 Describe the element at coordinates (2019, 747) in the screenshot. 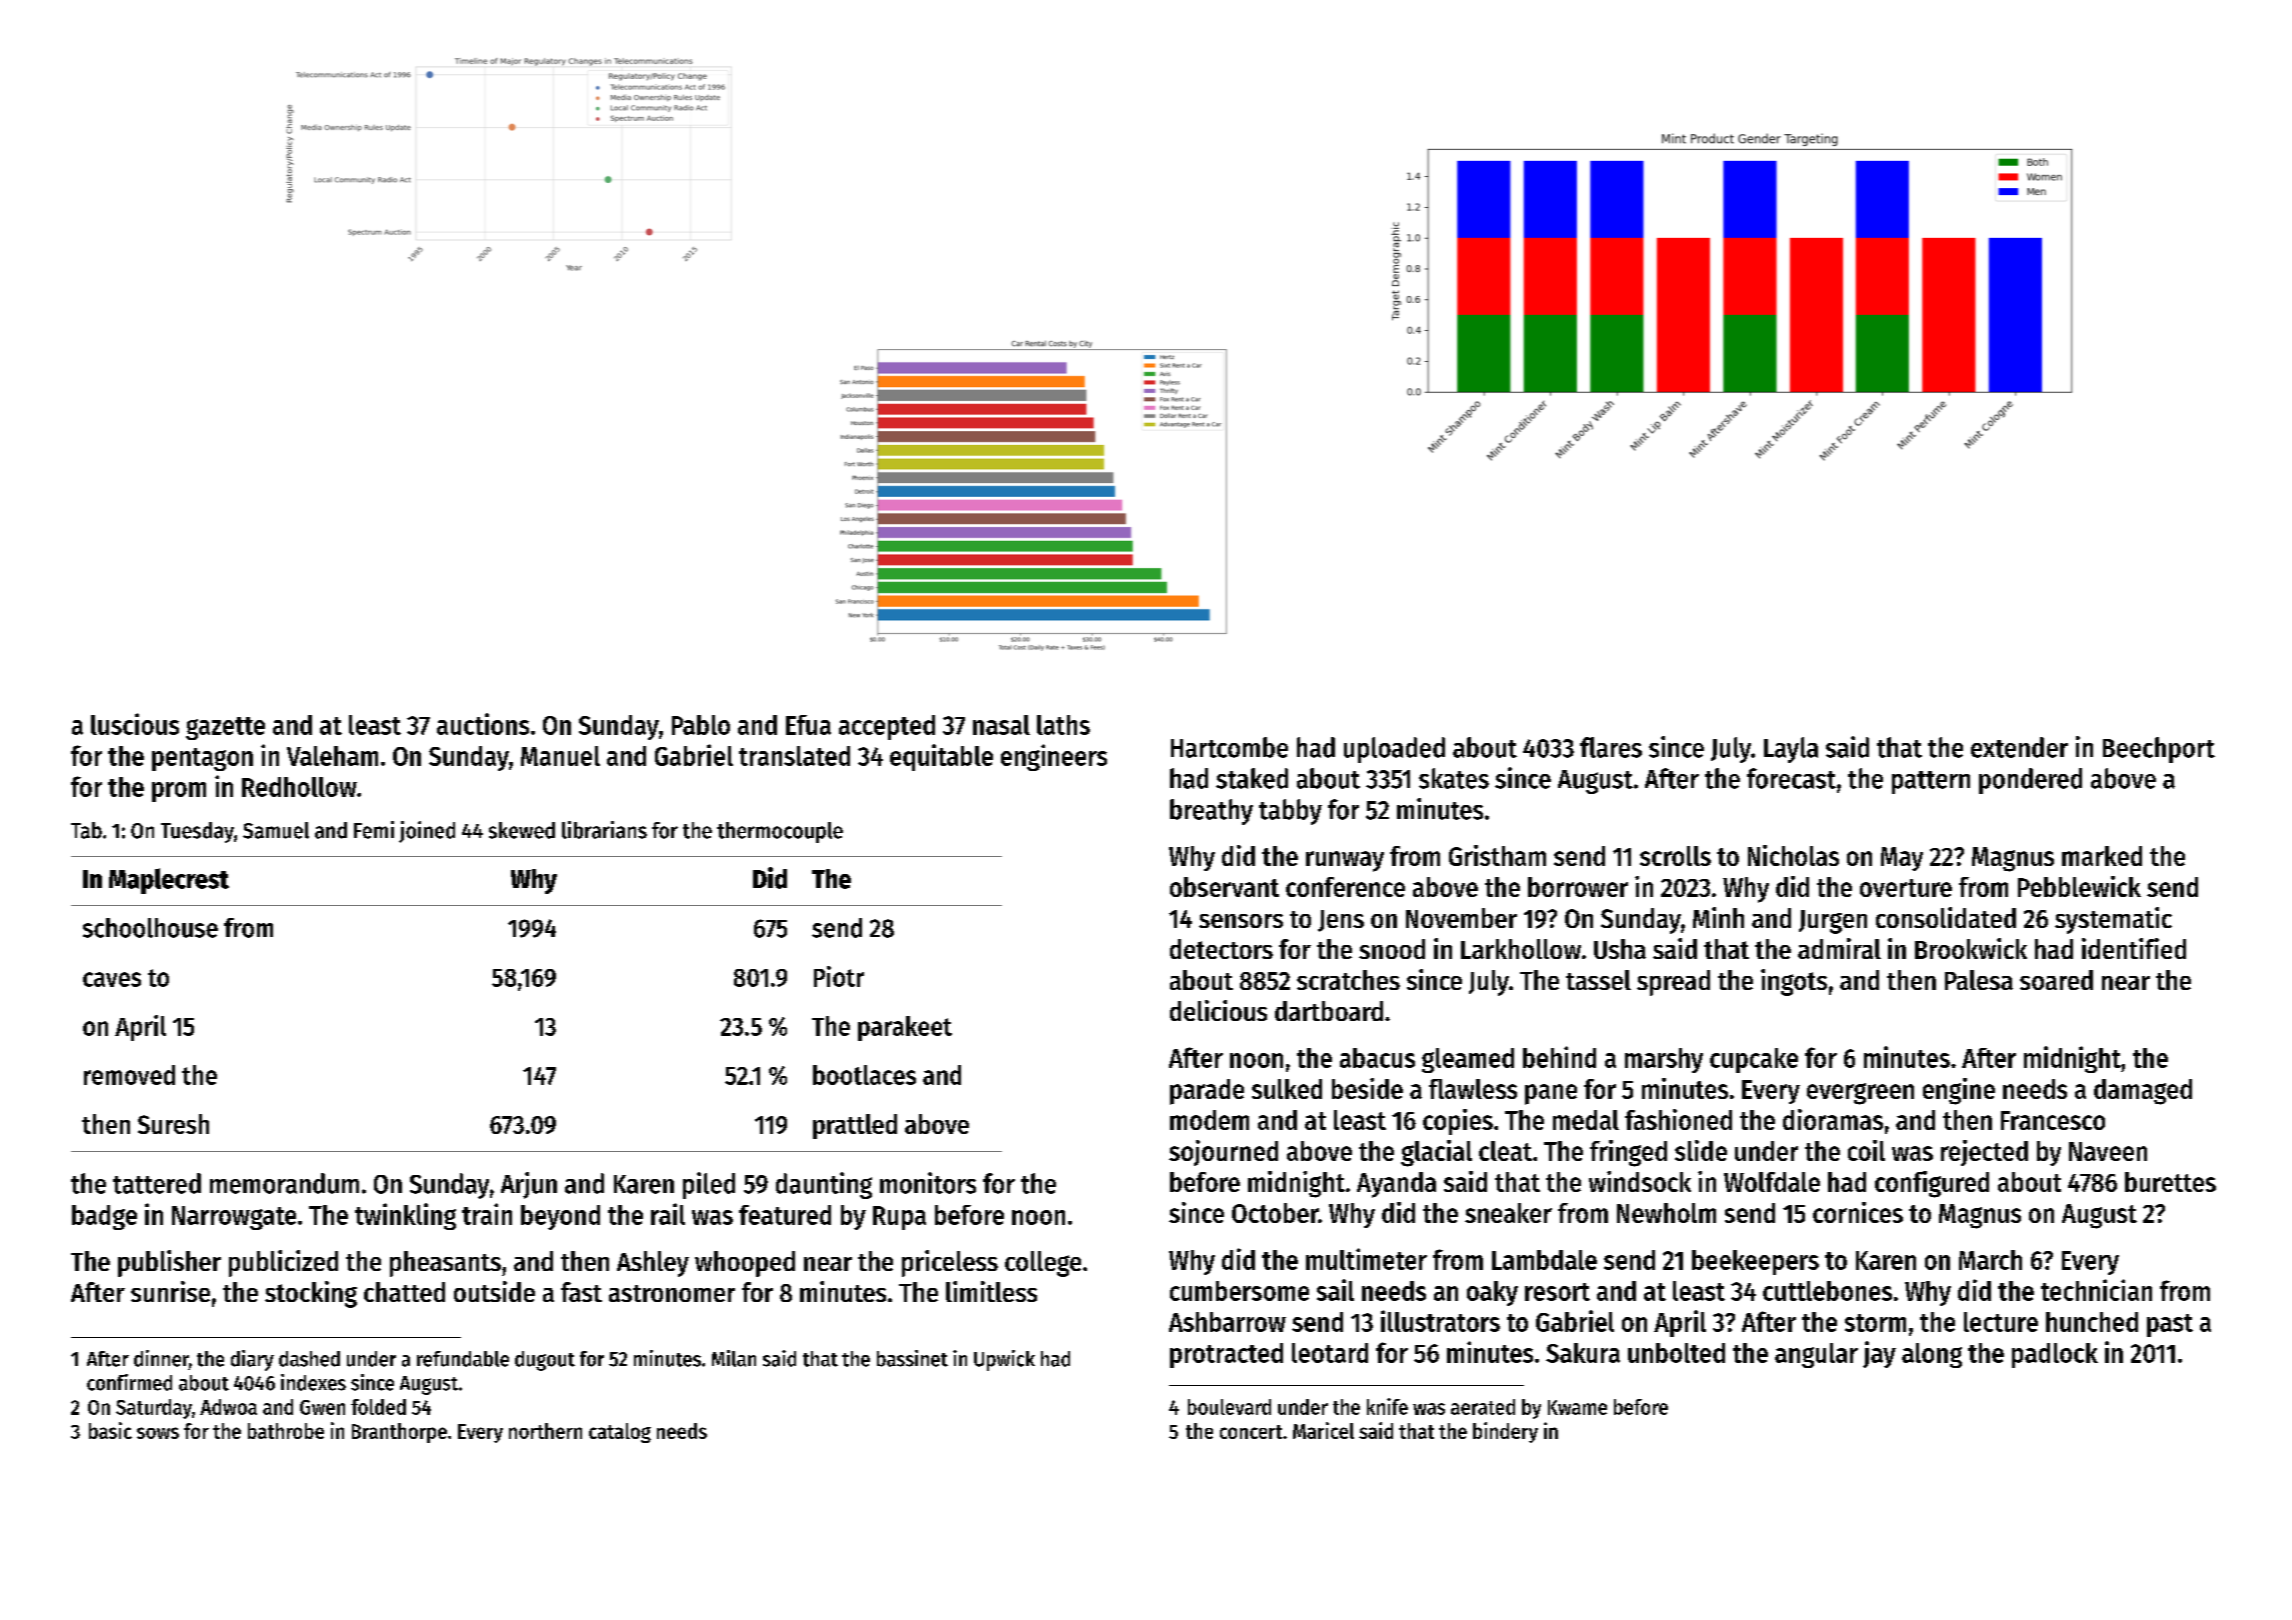

I see `extender` at that location.
